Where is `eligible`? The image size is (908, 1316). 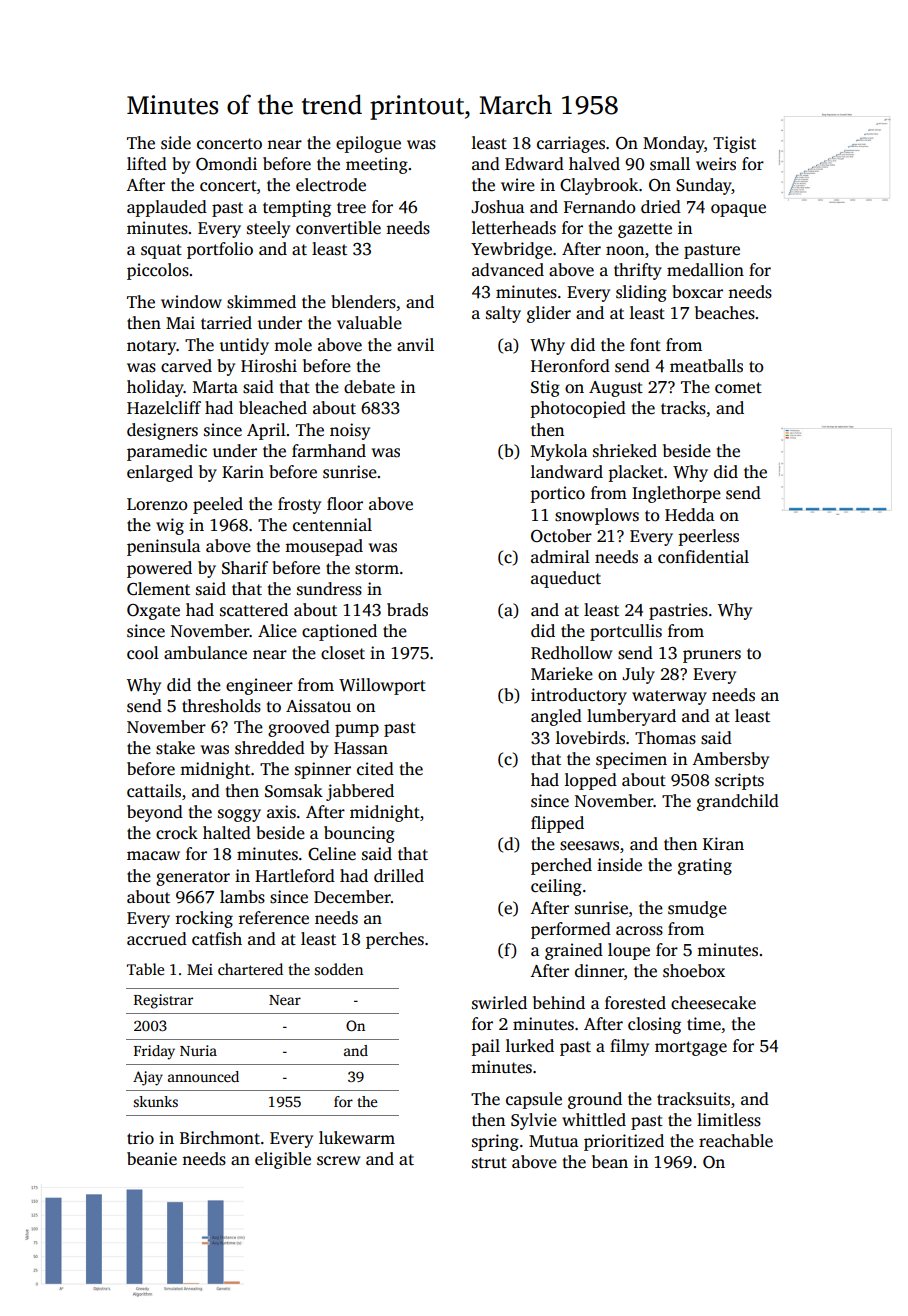 eligible is located at coordinates (283, 1160).
